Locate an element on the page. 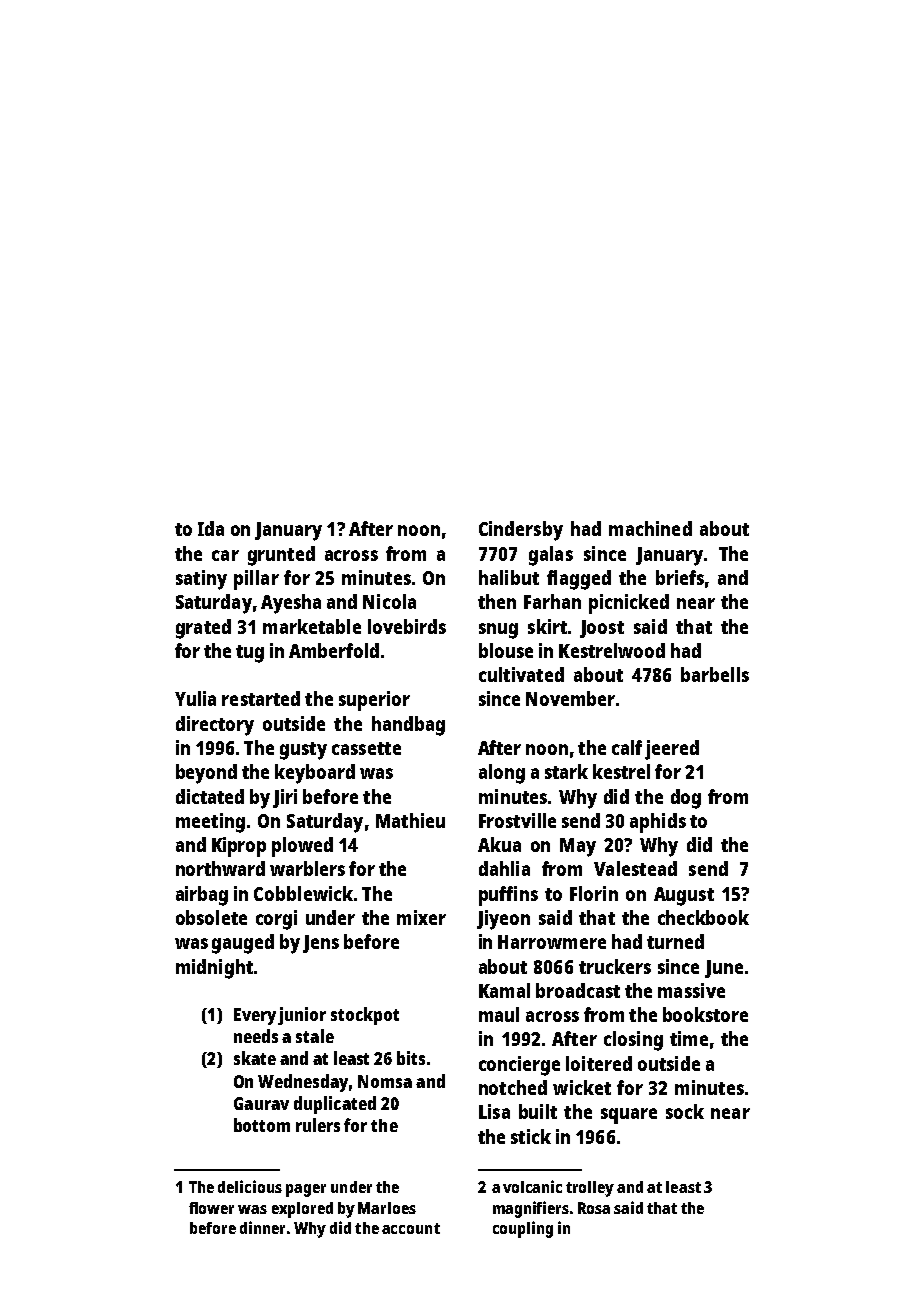 This image has height=1311, width=924. stark is located at coordinates (566, 771).
